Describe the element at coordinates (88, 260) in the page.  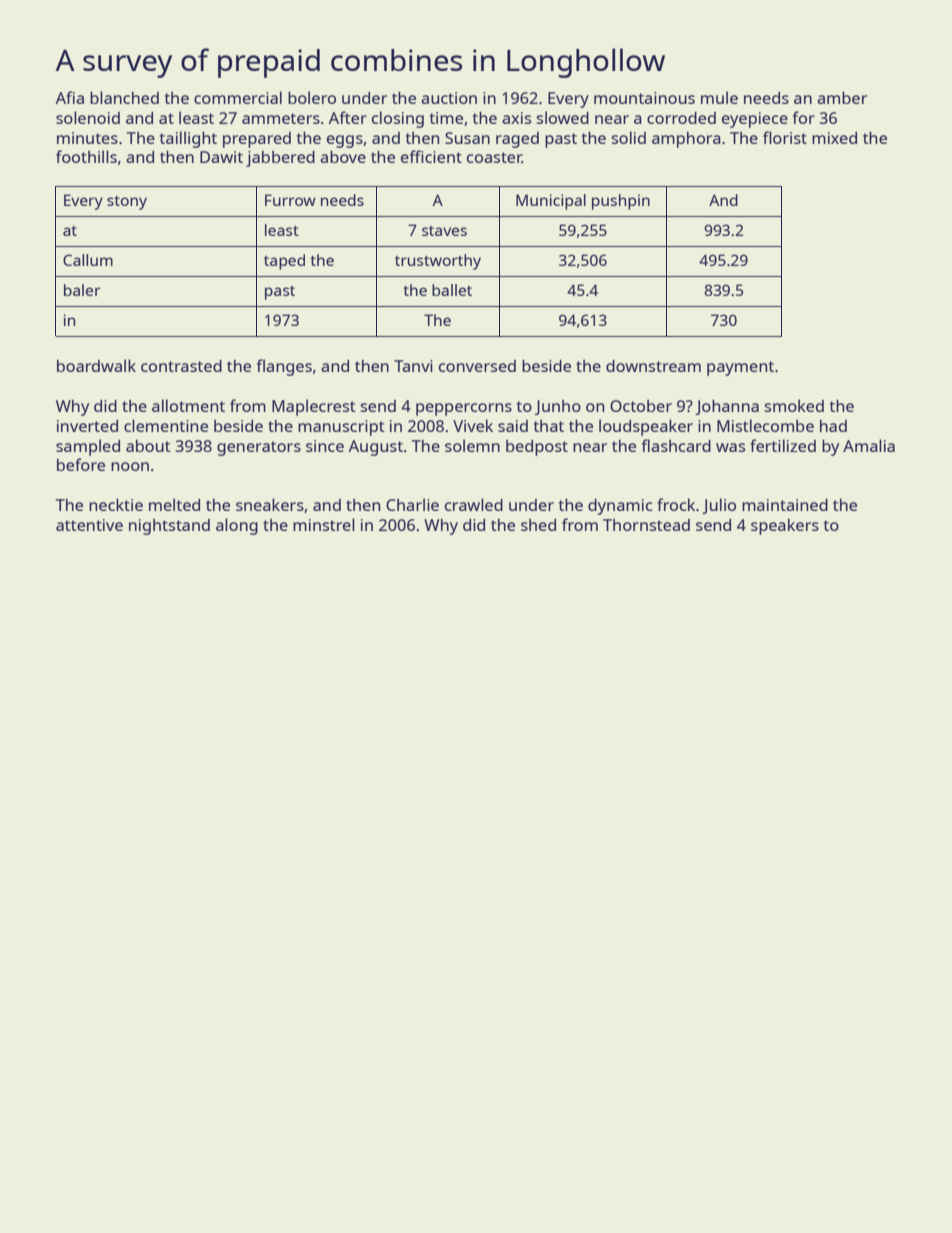
I see `Callum` at that location.
